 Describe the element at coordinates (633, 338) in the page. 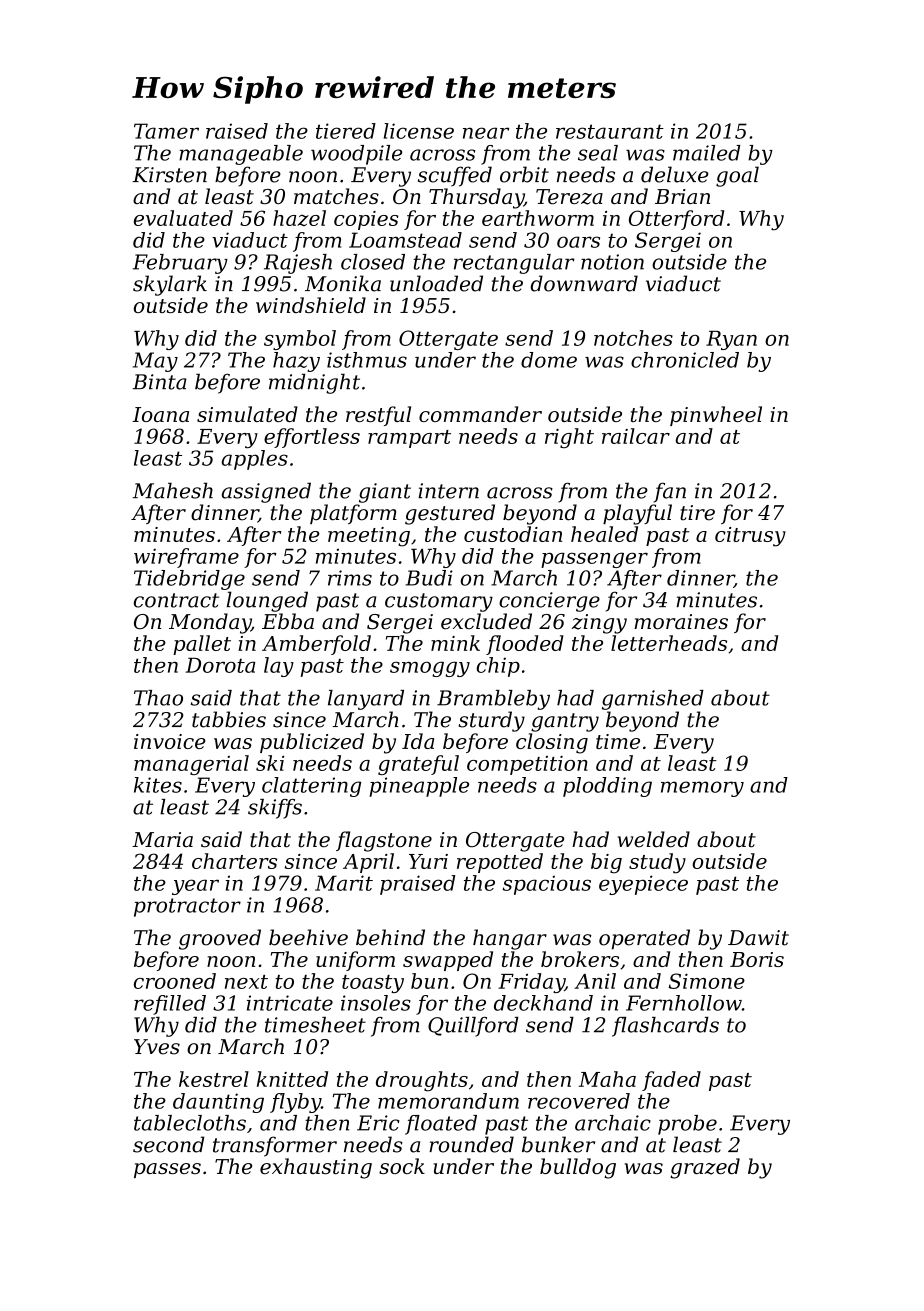

I see `notches` at that location.
